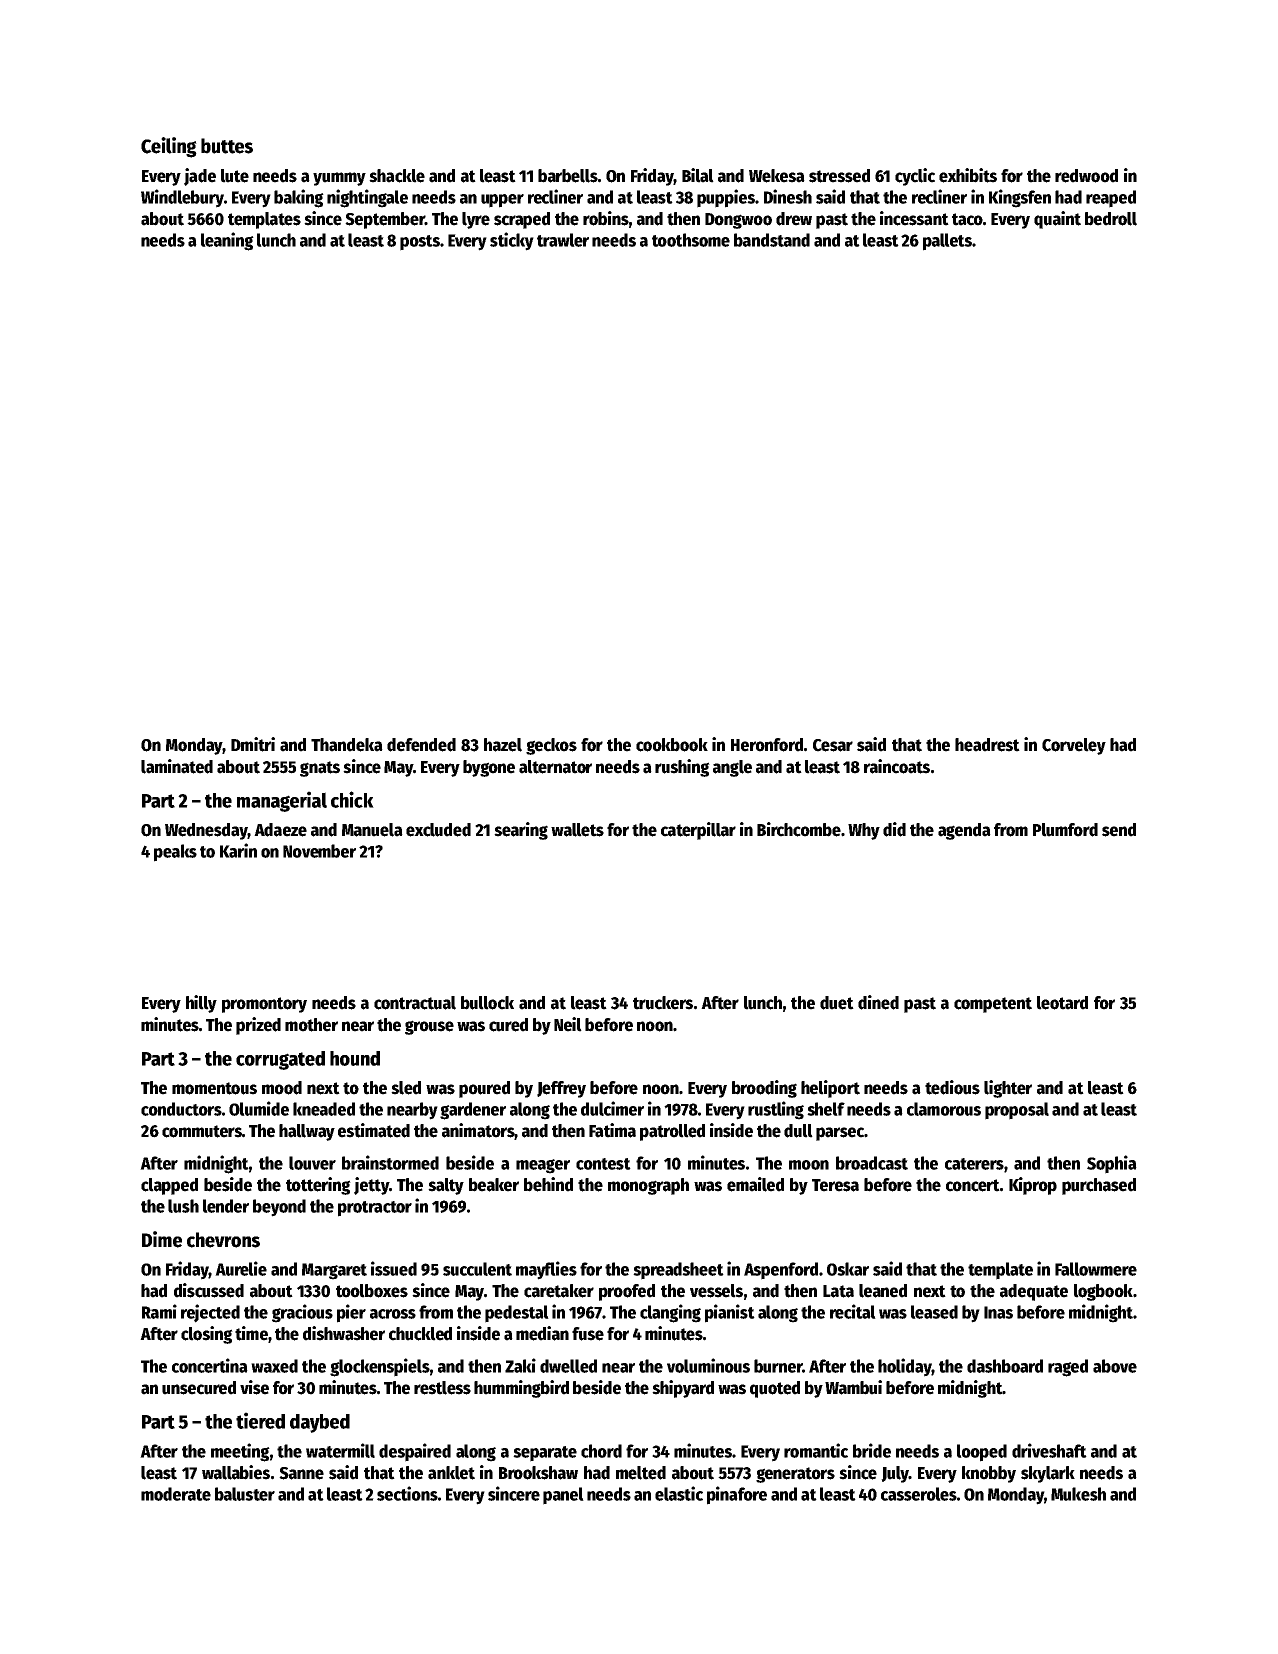  Describe the element at coordinates (451, 1473) in the screenshot. I see `anklet` at that location.
